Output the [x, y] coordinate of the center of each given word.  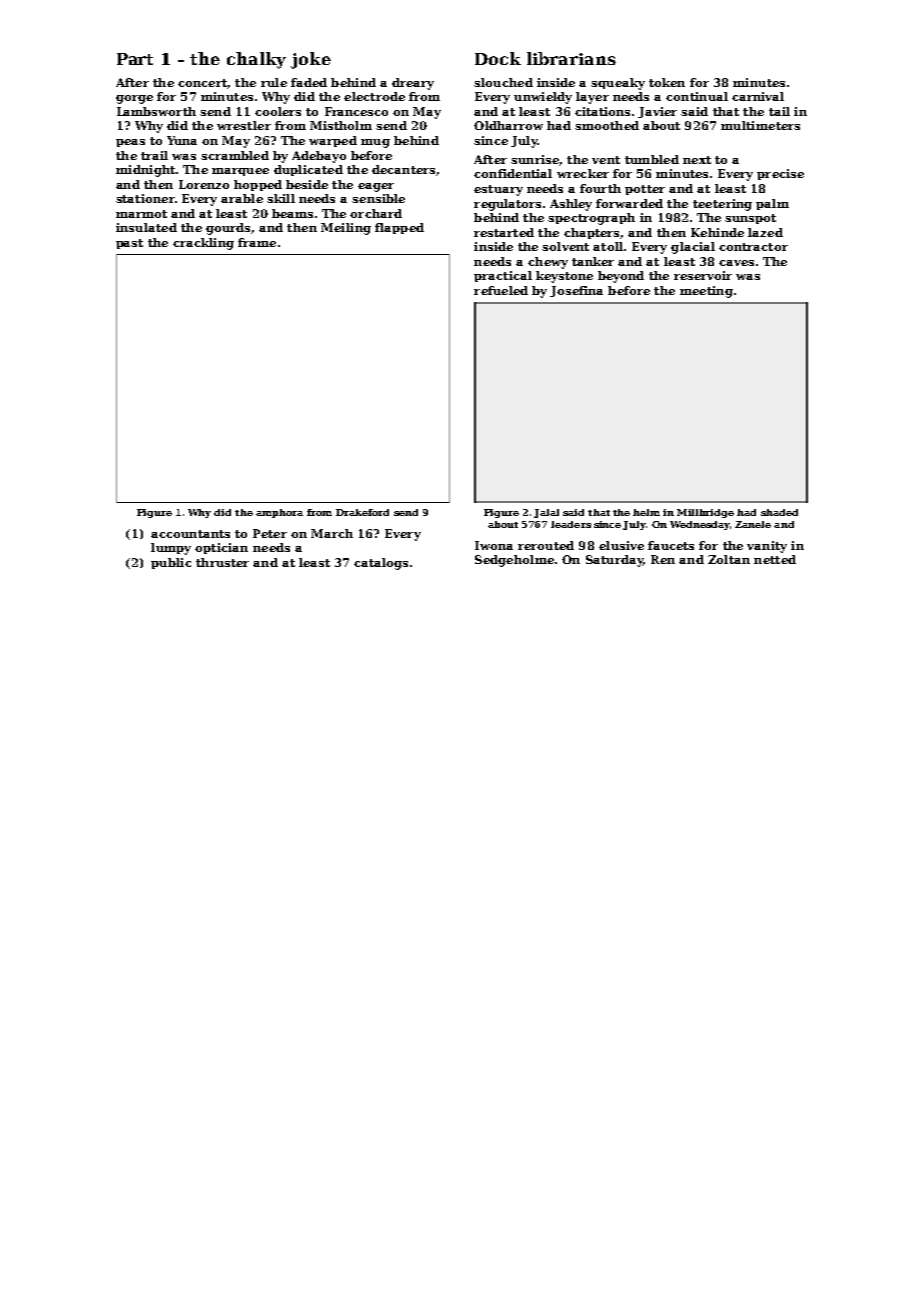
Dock [498, 58]
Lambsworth [156, 111]
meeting [706, 292]
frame [257, 242]
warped [333, 141]
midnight [145, 171]
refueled [501, 290]
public [171, 563]
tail [779, 111]
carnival [758, 96]
